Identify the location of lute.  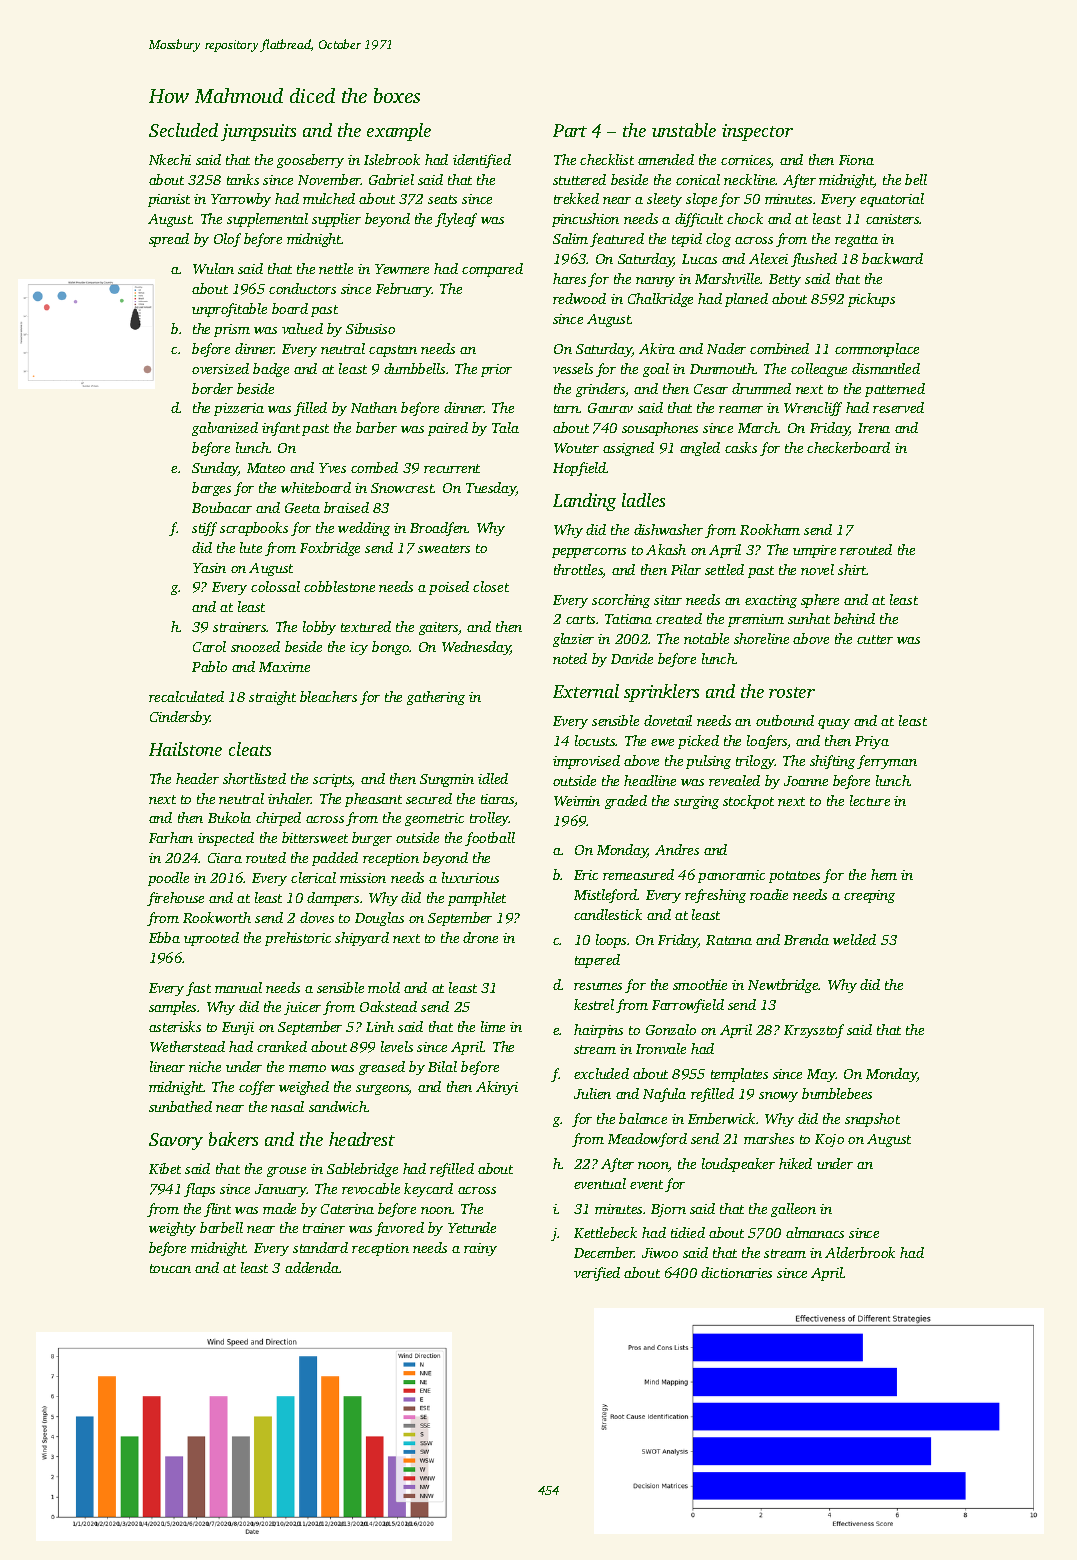
(251, 547).
